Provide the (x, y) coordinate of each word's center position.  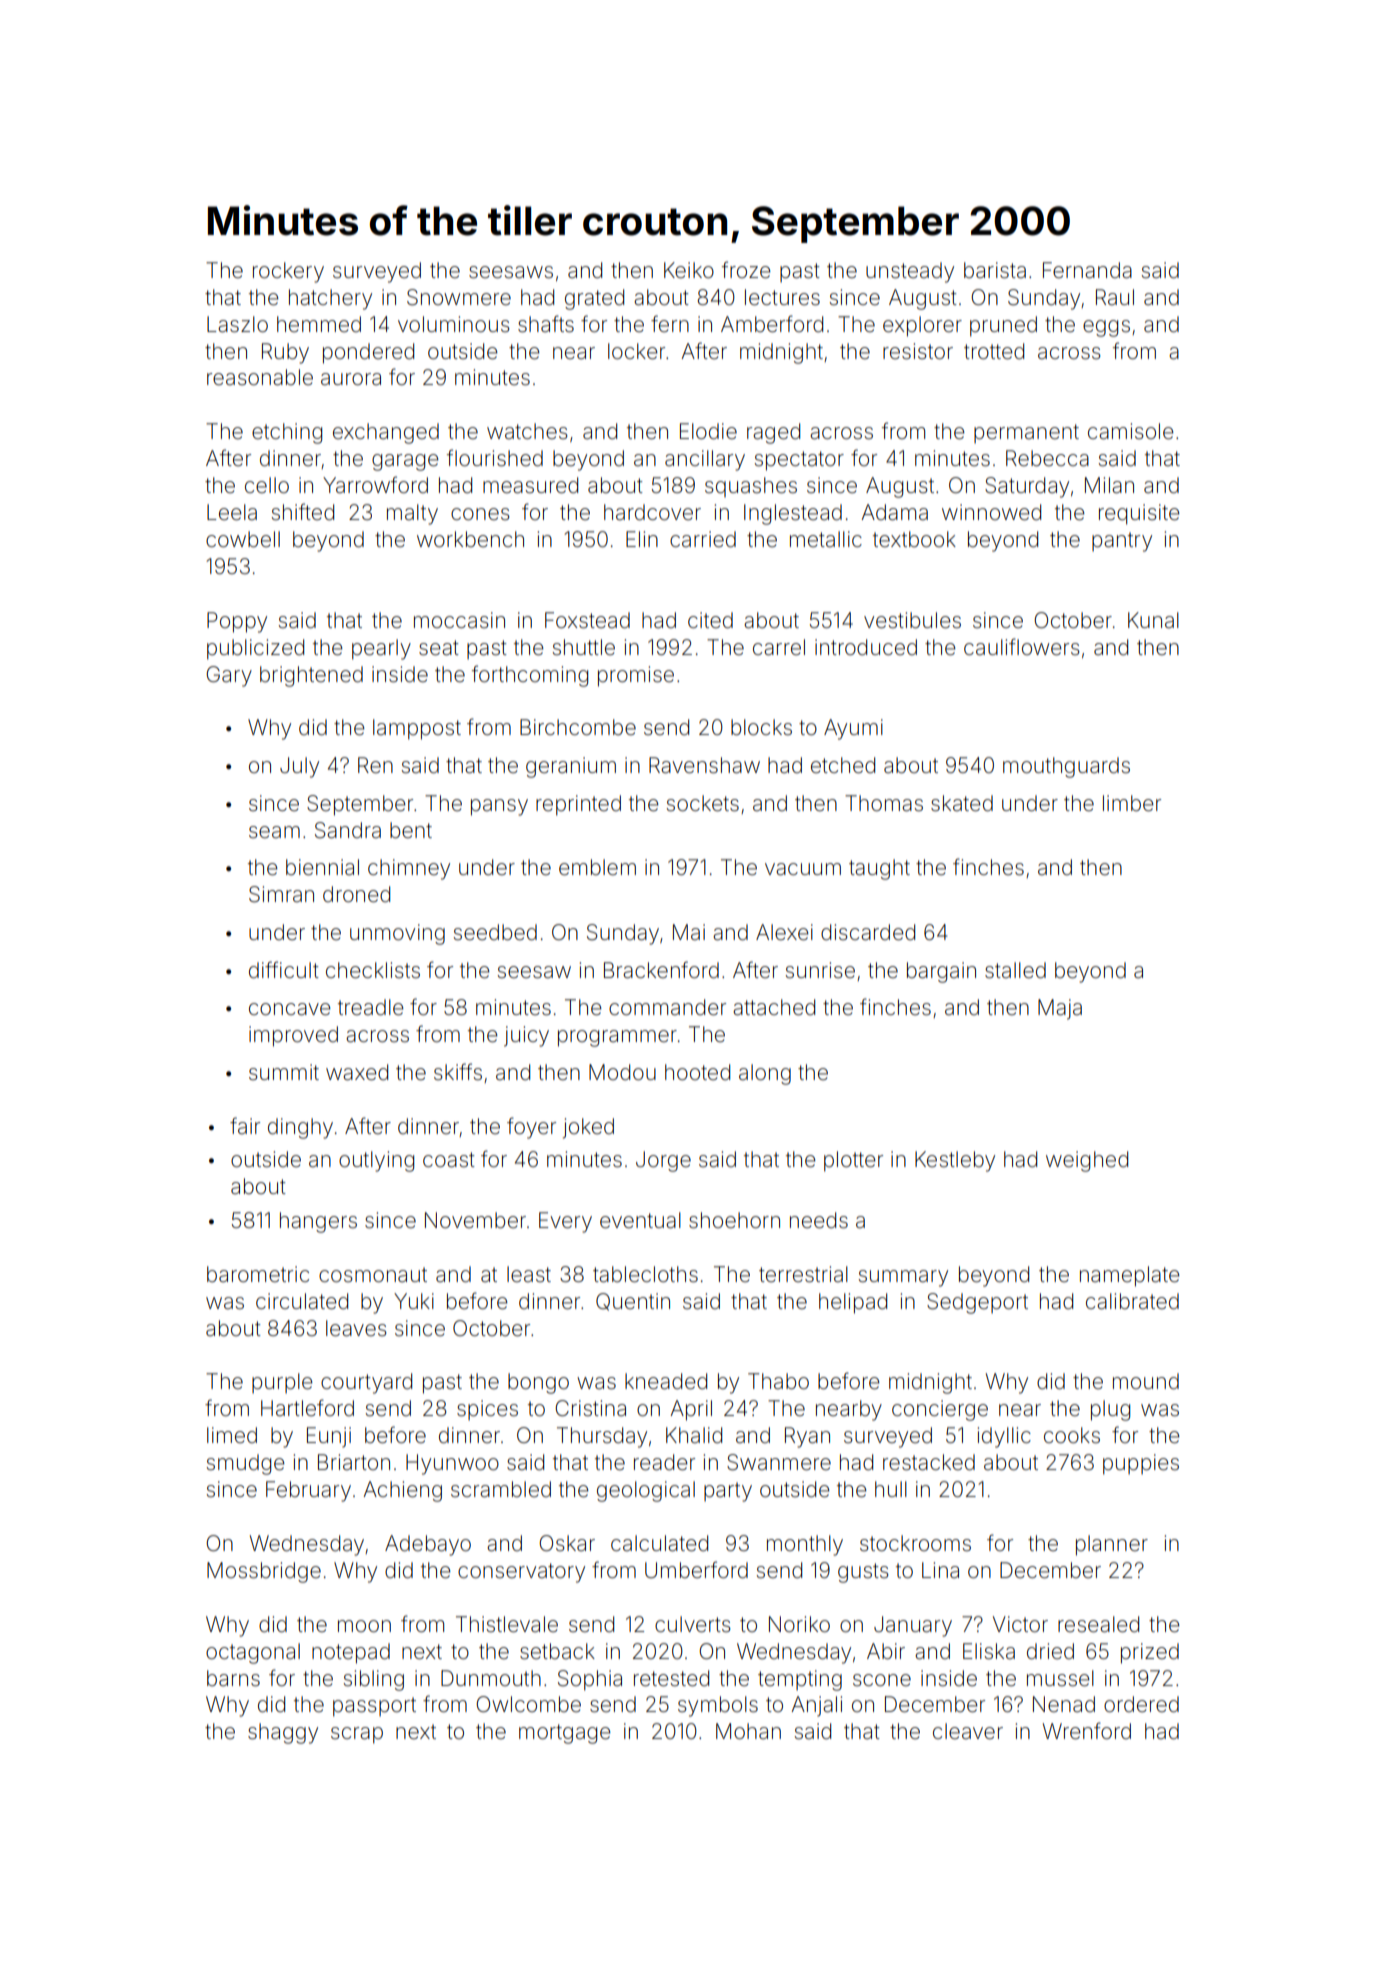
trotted (994, 351)
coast (449, 1160)
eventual (640, 1220)
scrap (357, 1735)
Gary (229, 676)
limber (1132, 803)
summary (903, 1278)
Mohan (748, 1731)
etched (843, 765)
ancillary (705, 460)
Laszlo (237, 324)
